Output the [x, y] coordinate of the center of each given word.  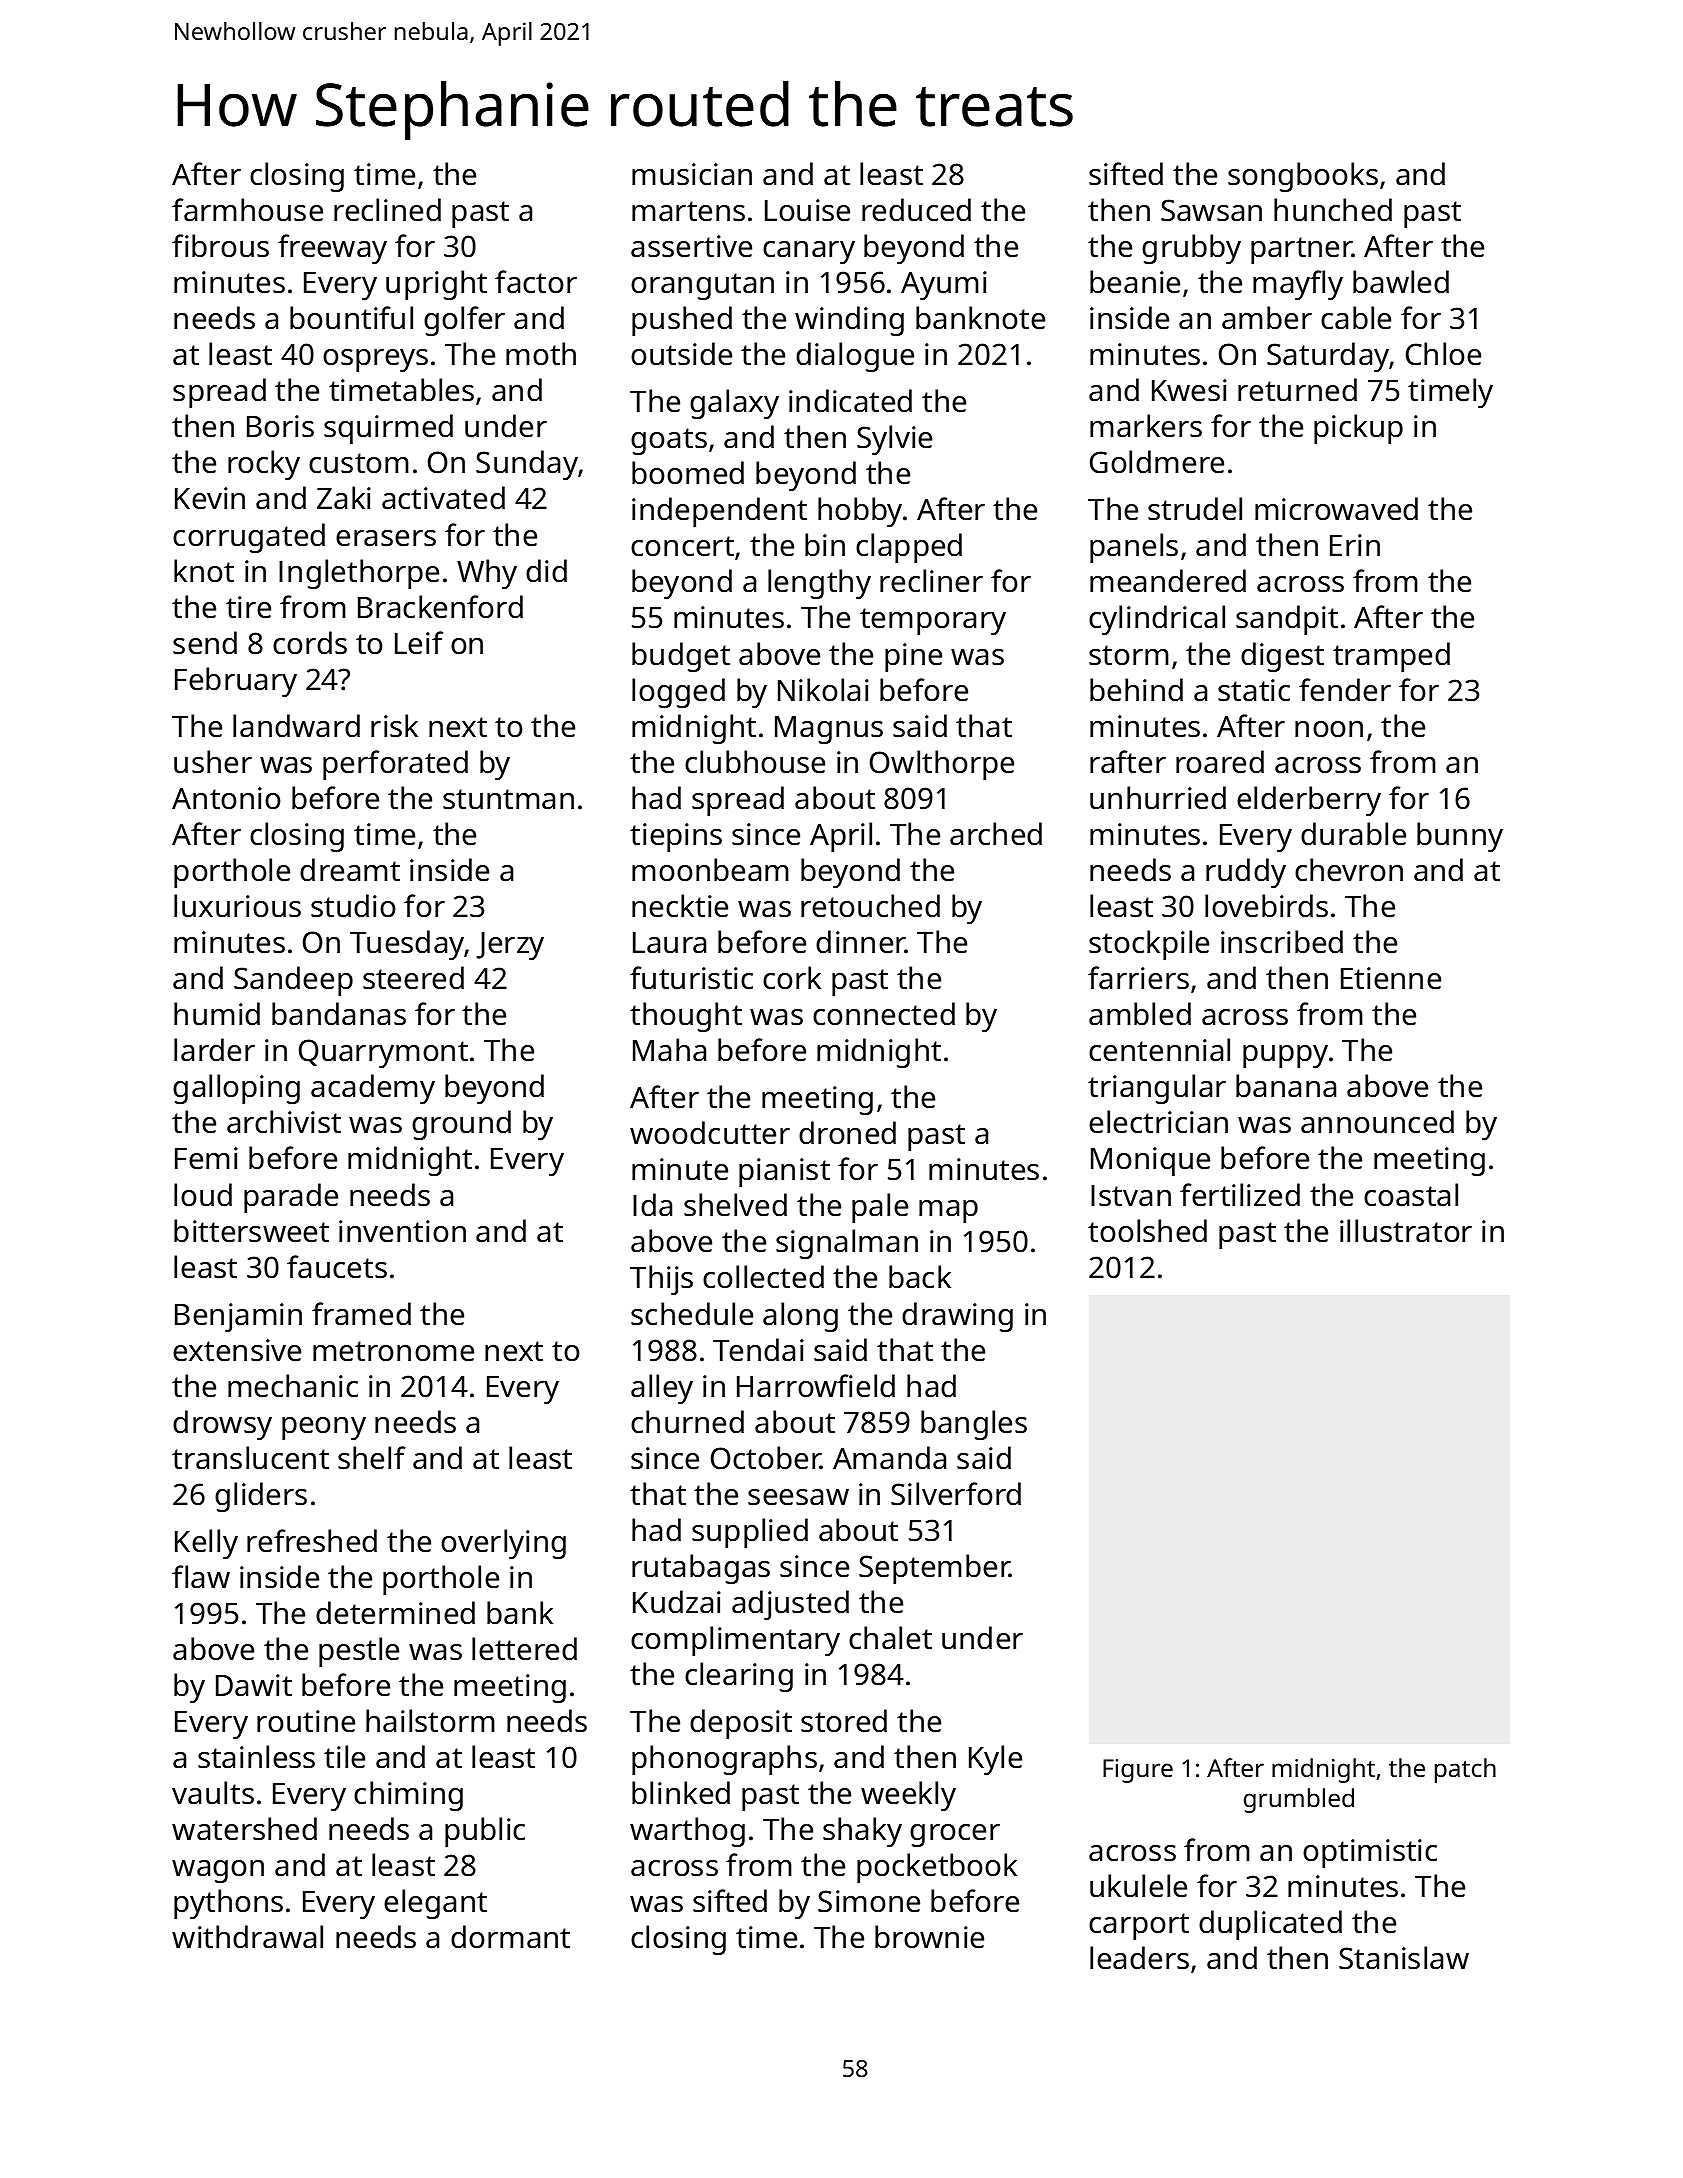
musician [692, 174]
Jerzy [510, 946]
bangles [974, 1425]
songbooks [1303, 177]
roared [1220, 762]
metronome [393, 1351]
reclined [387, 210]
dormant [510, 1937]
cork [792, 978]
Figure [1138, 1771]
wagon [218, 1871]
